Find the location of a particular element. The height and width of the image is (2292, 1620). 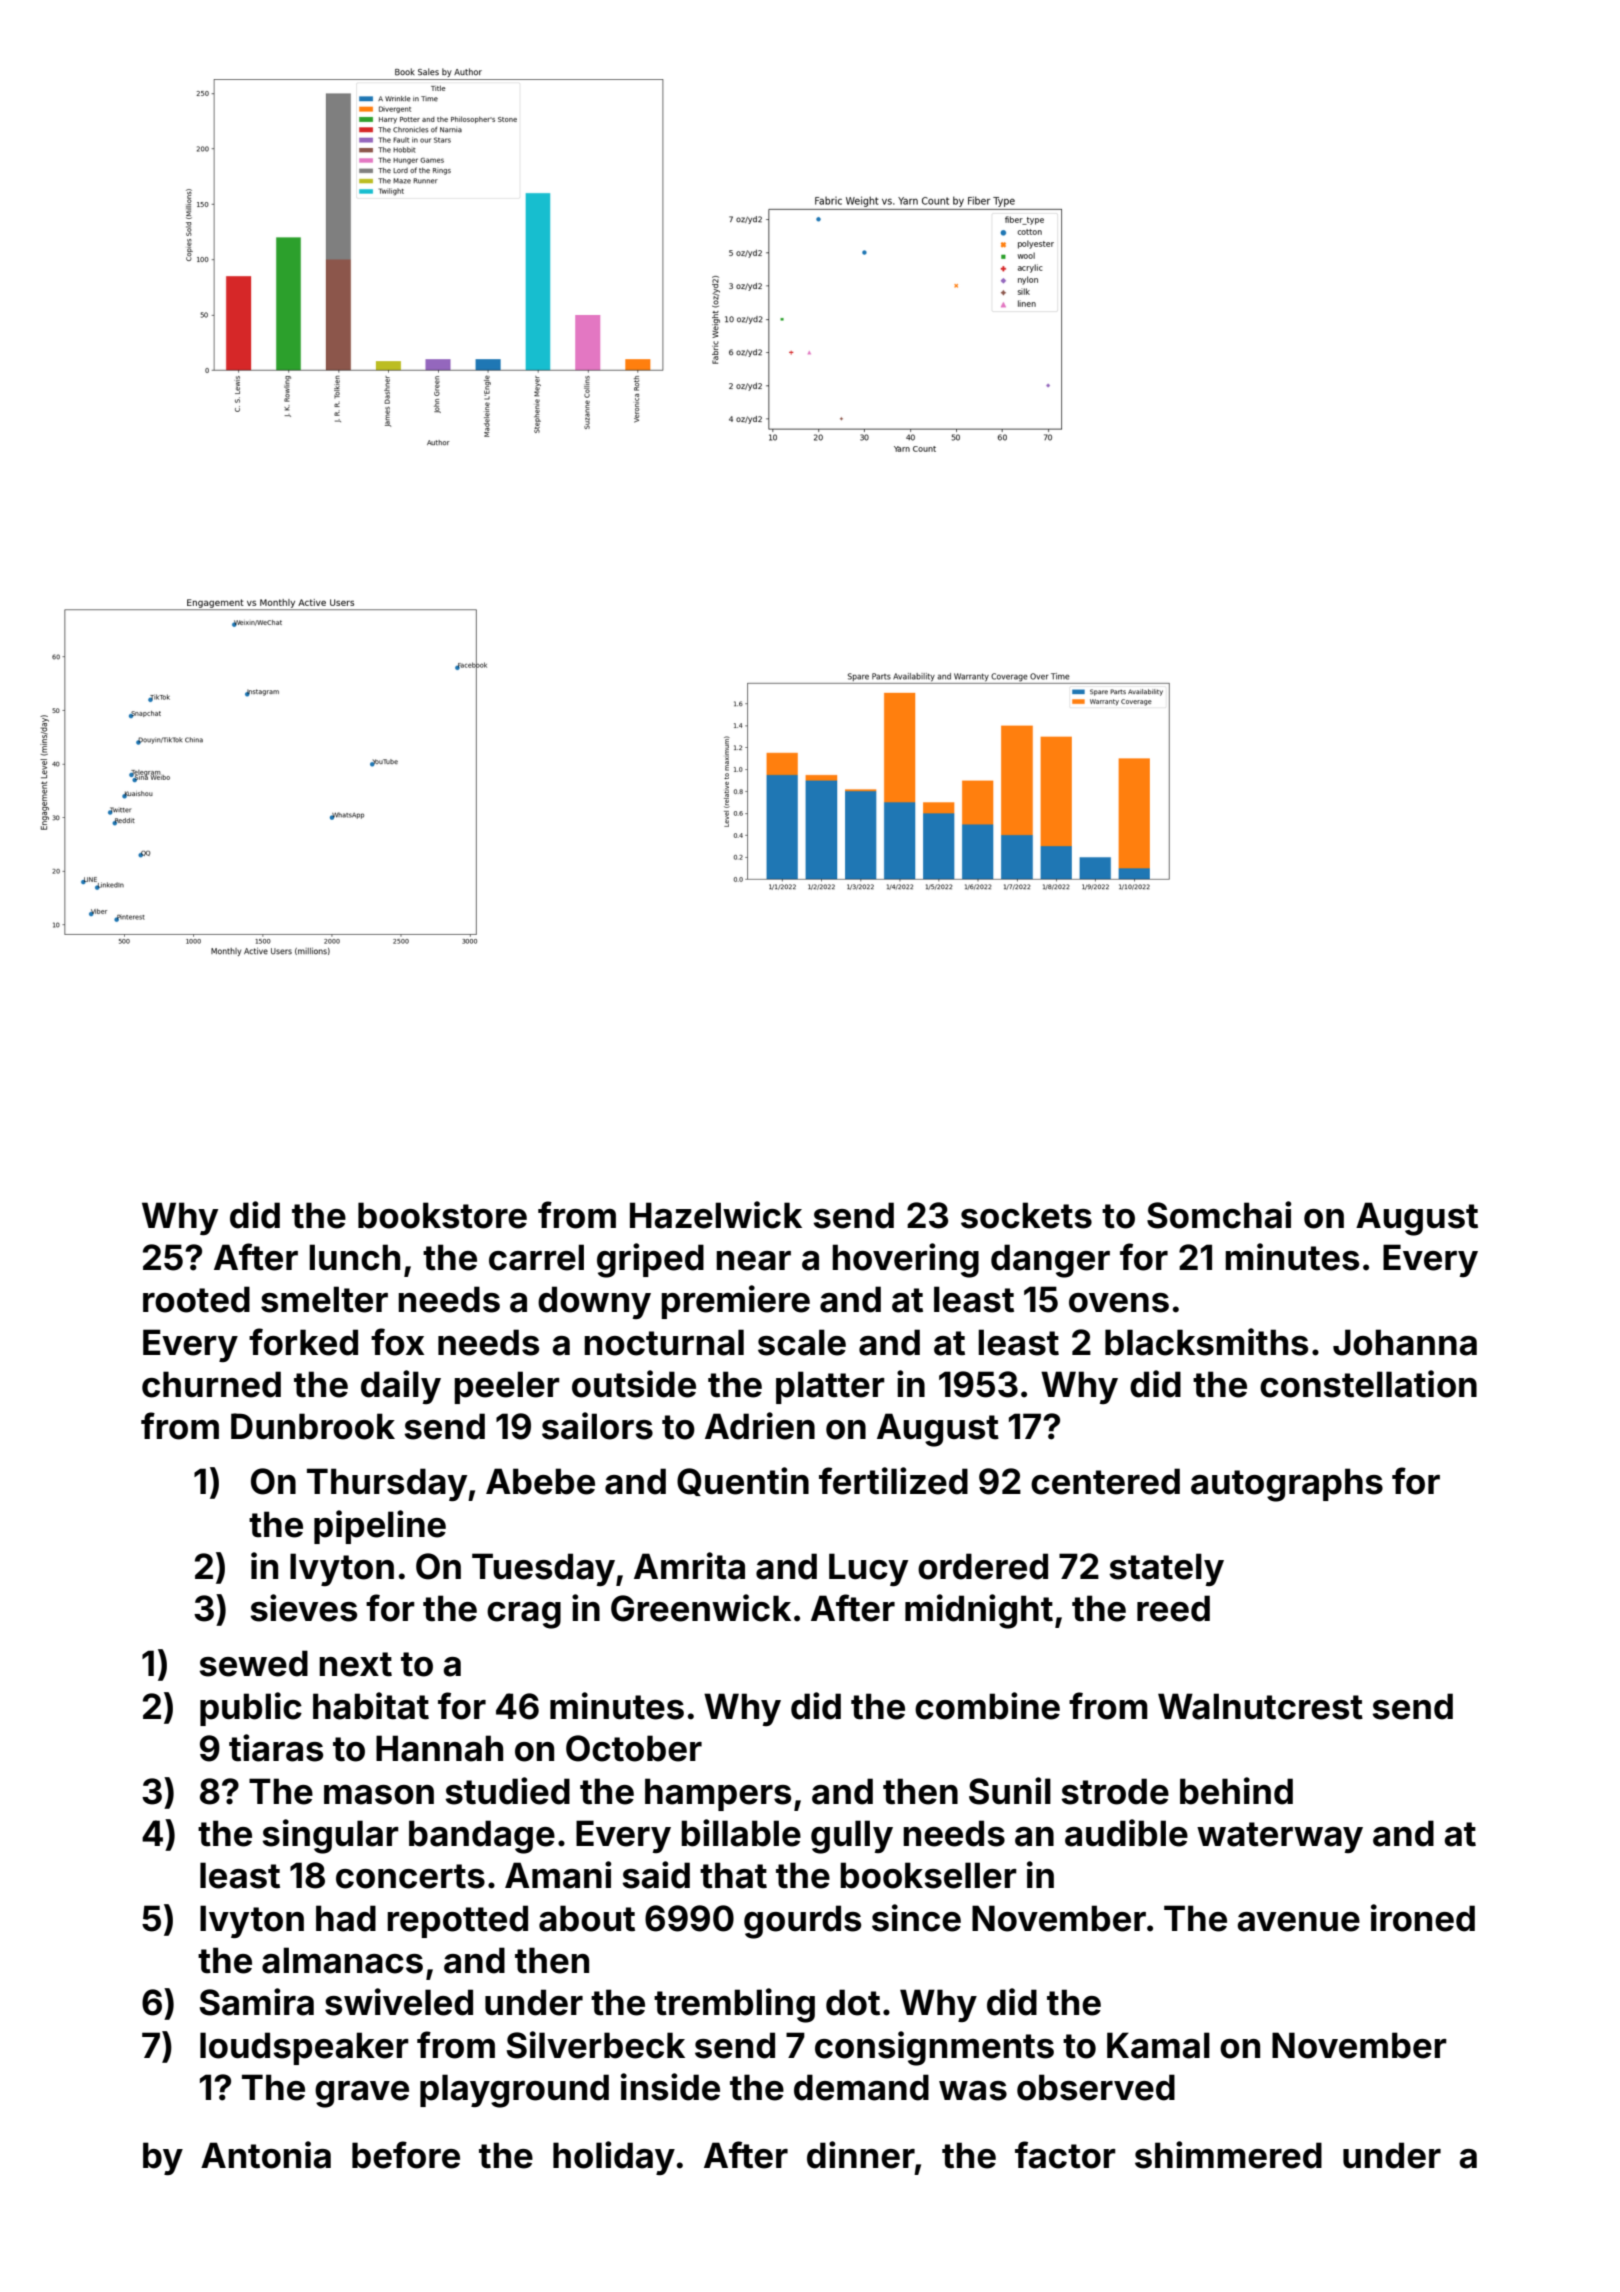

behind is located at coordinates (1236, 1791).
